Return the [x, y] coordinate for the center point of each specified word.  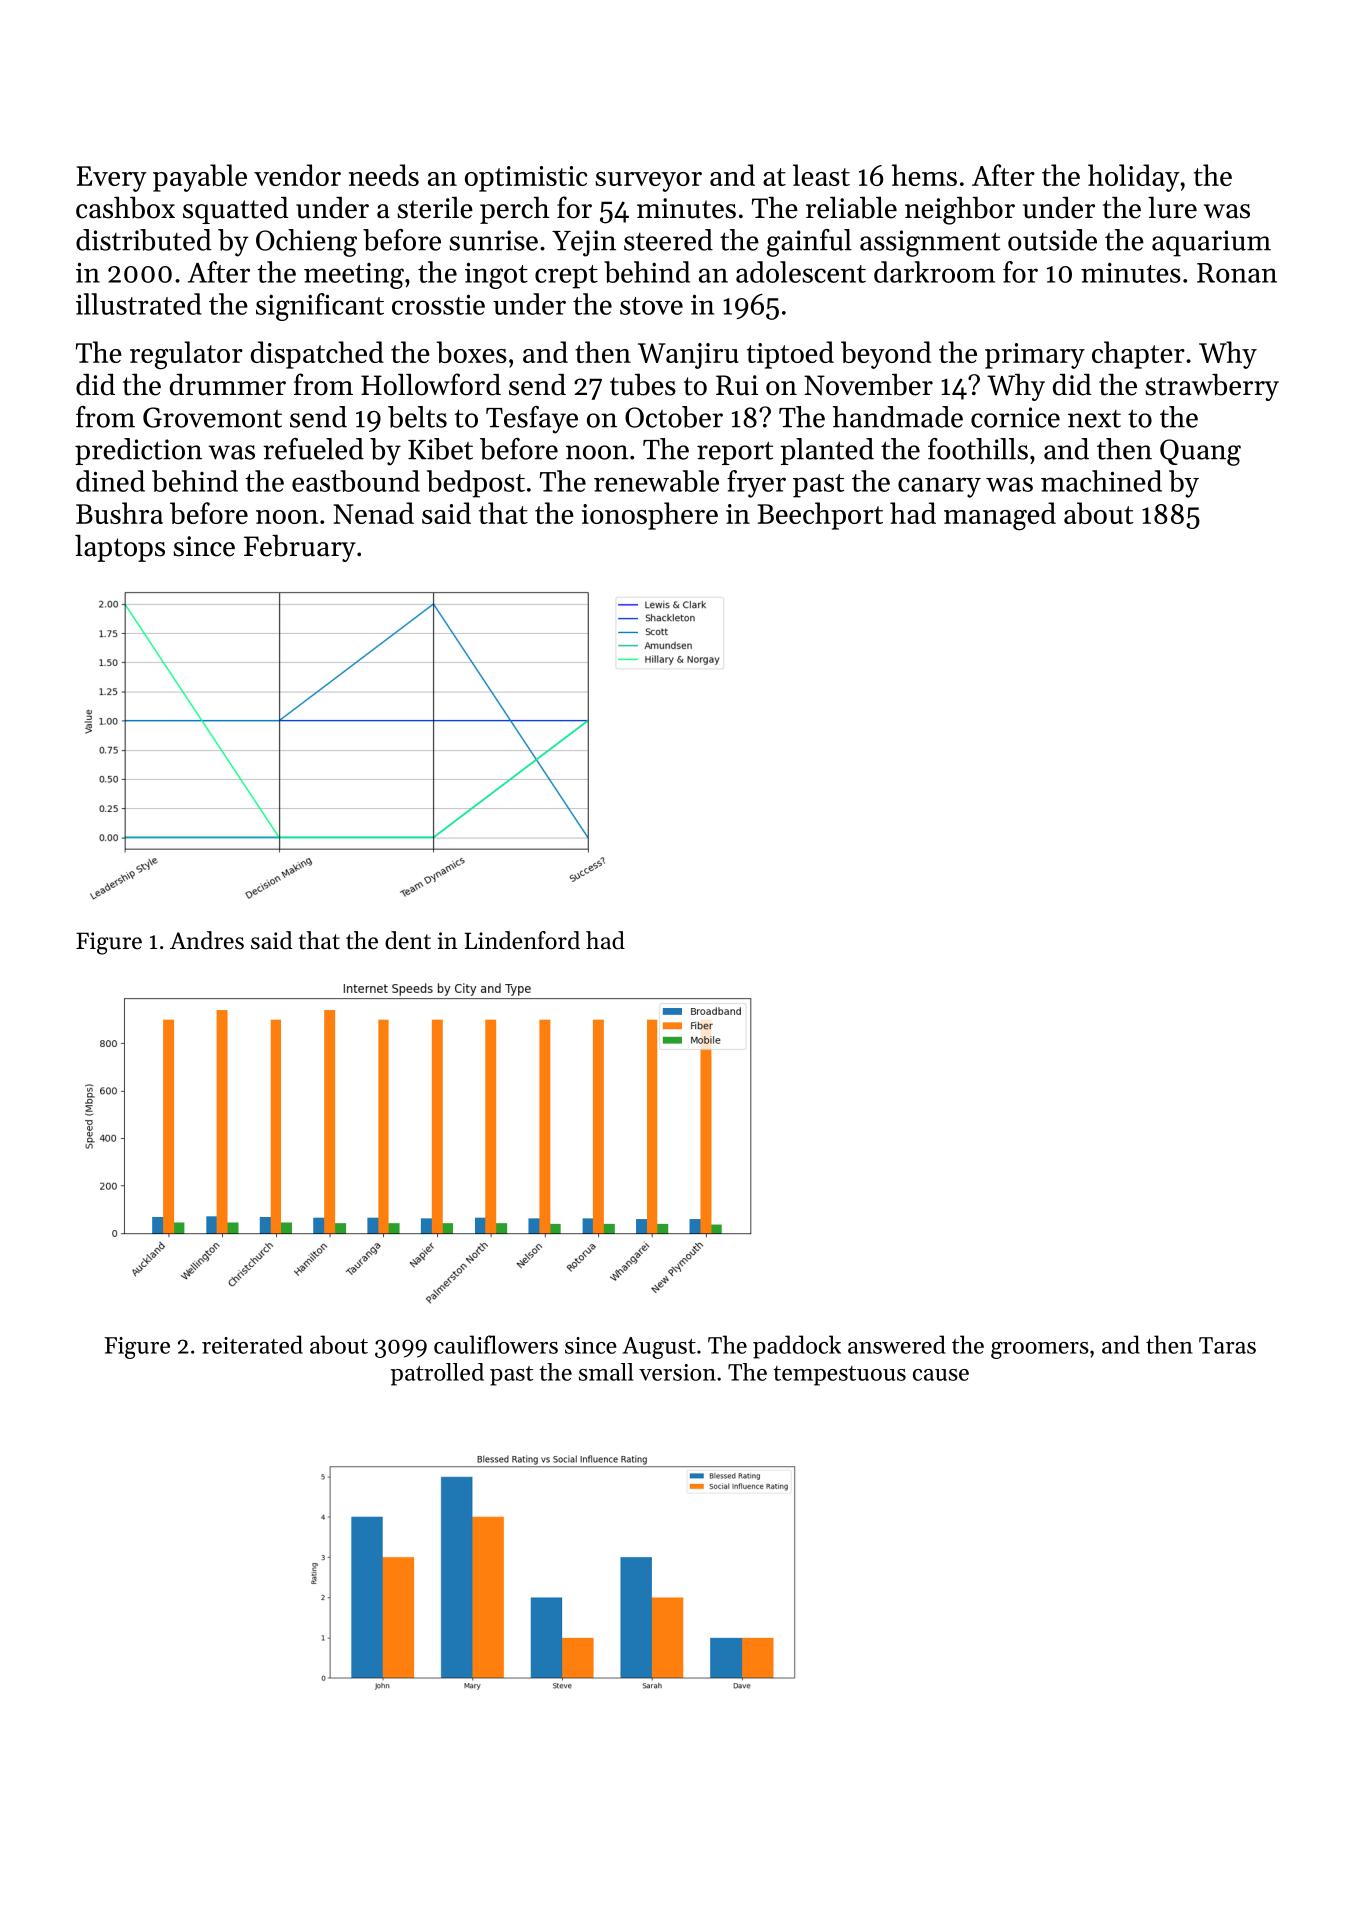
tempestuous [839, 1376]
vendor [297, 175]
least [821, 175]
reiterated [252, 1344]
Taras [1227, 1345]
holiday [1134, 178]
